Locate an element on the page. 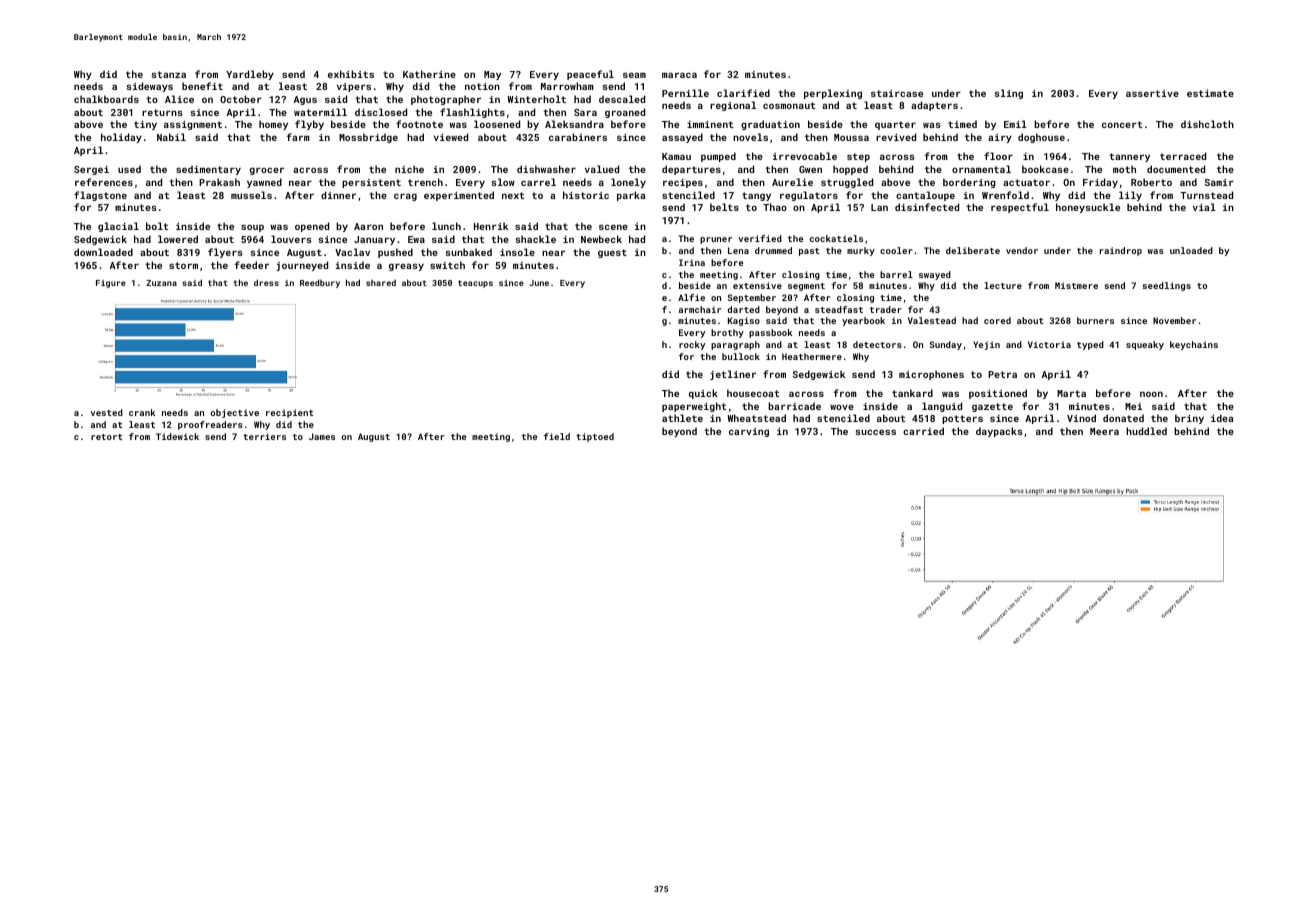 The image size is (1308, 924). vipers is located at coordinates (354, 87).
